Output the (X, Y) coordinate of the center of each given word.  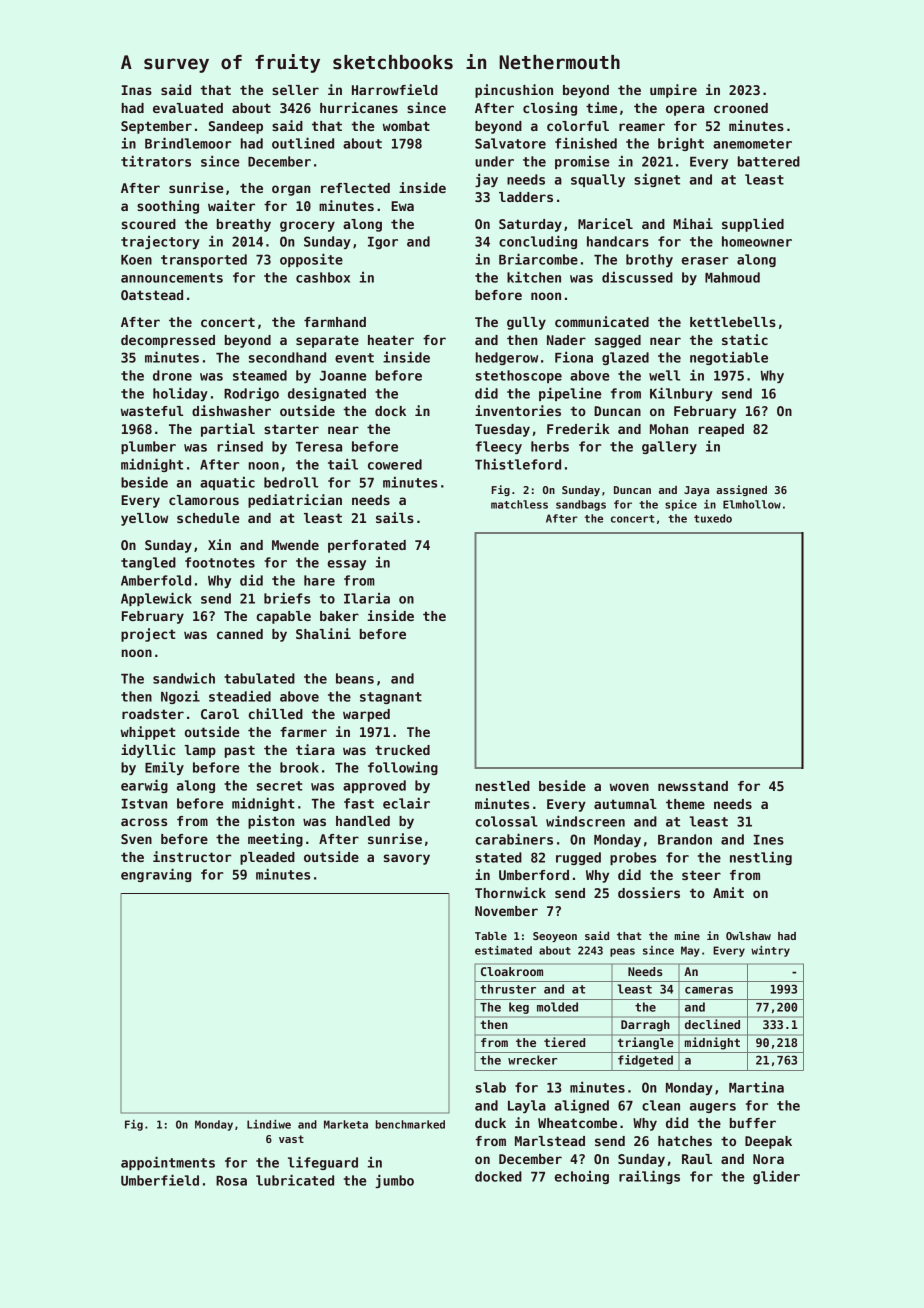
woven (629, 787)
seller (295, 90)
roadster (153, 714)
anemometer (752, 144)
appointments (168, 1163)
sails (395, 517)
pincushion (514, 91)
